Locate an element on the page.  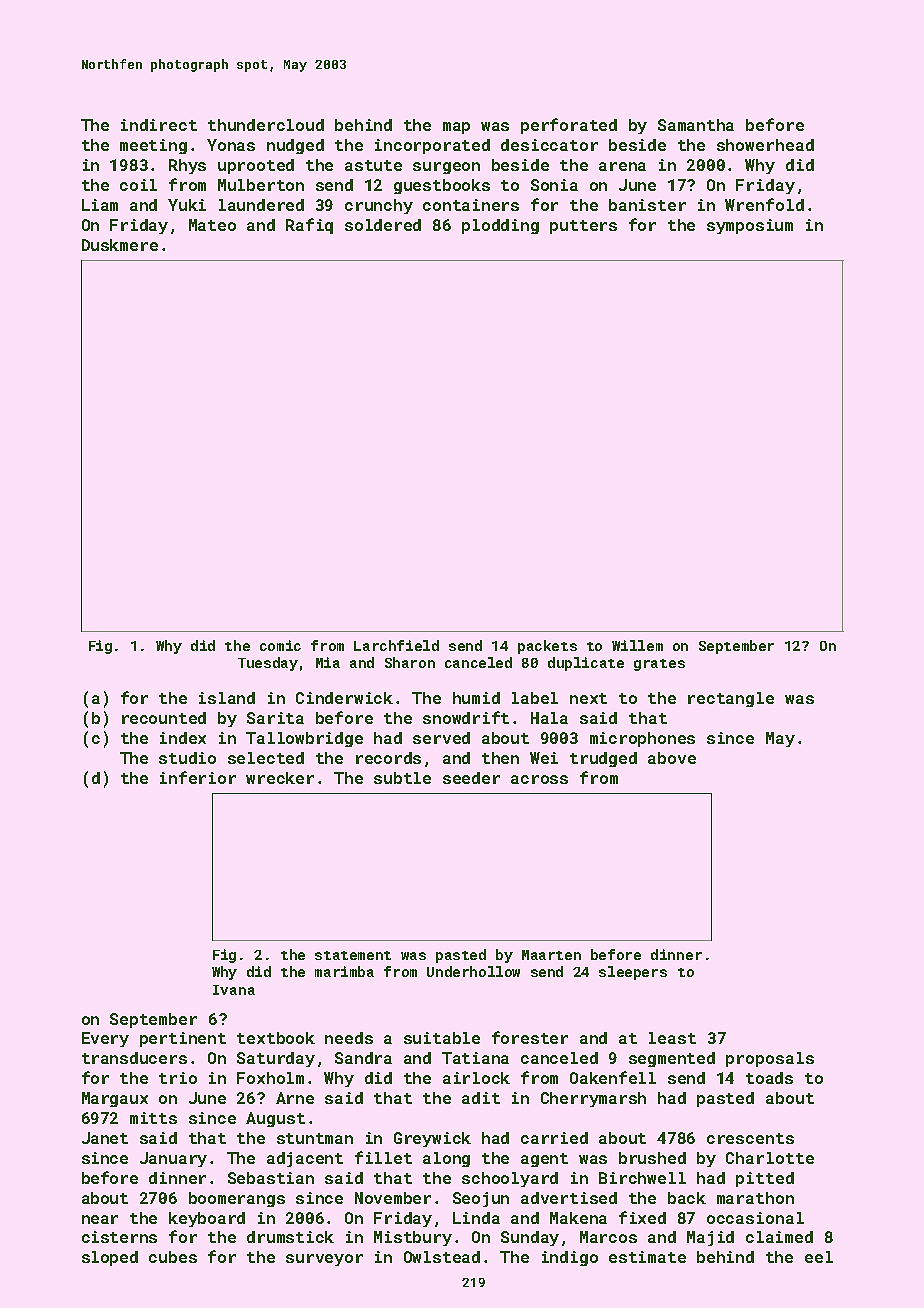
inferior is located at coordinates (198, 777).
